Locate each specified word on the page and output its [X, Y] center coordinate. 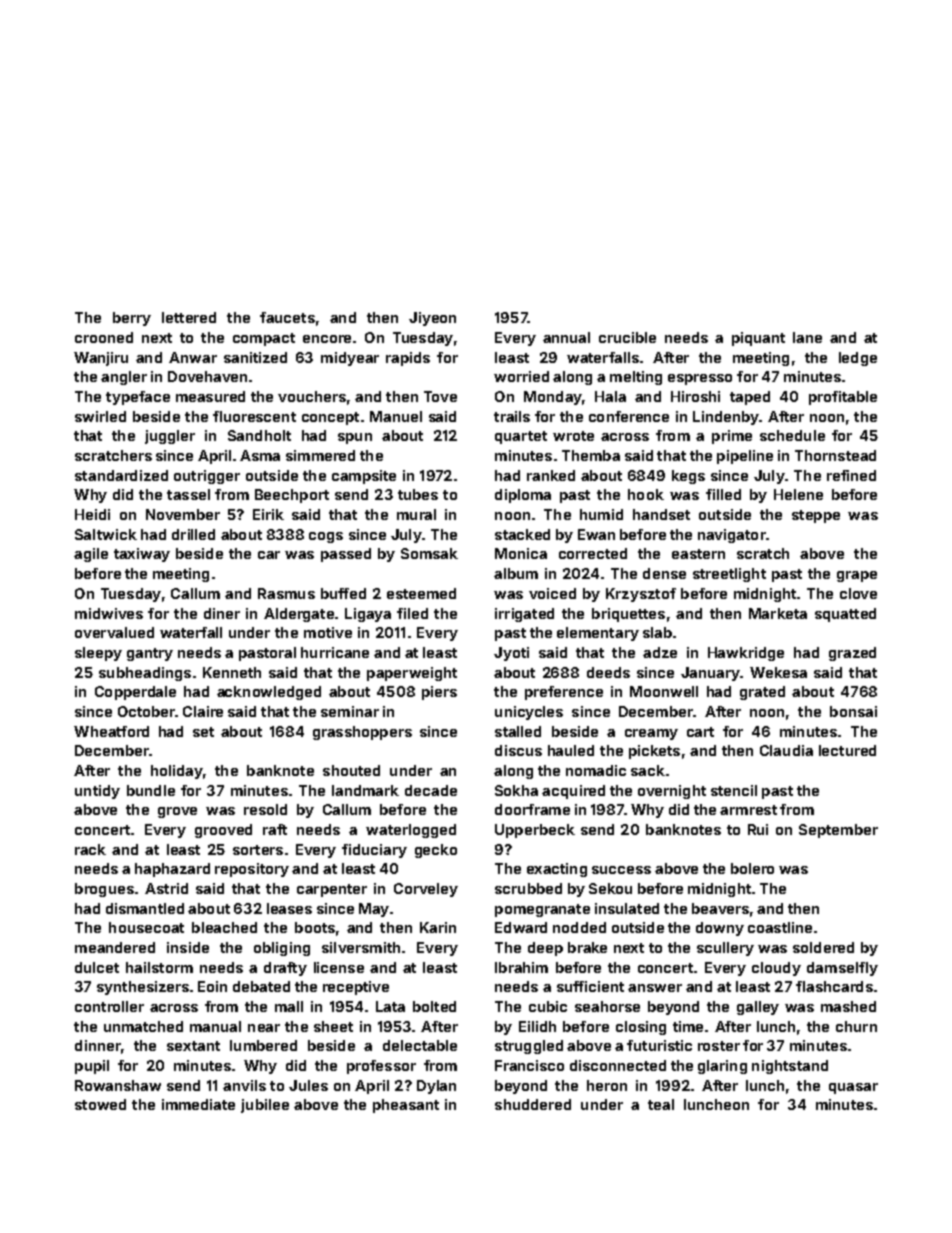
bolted [434, 1006]
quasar [853, 1088]
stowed [100, 1104]
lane [807, 337]
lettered [189, 317]
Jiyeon [432, 319]
